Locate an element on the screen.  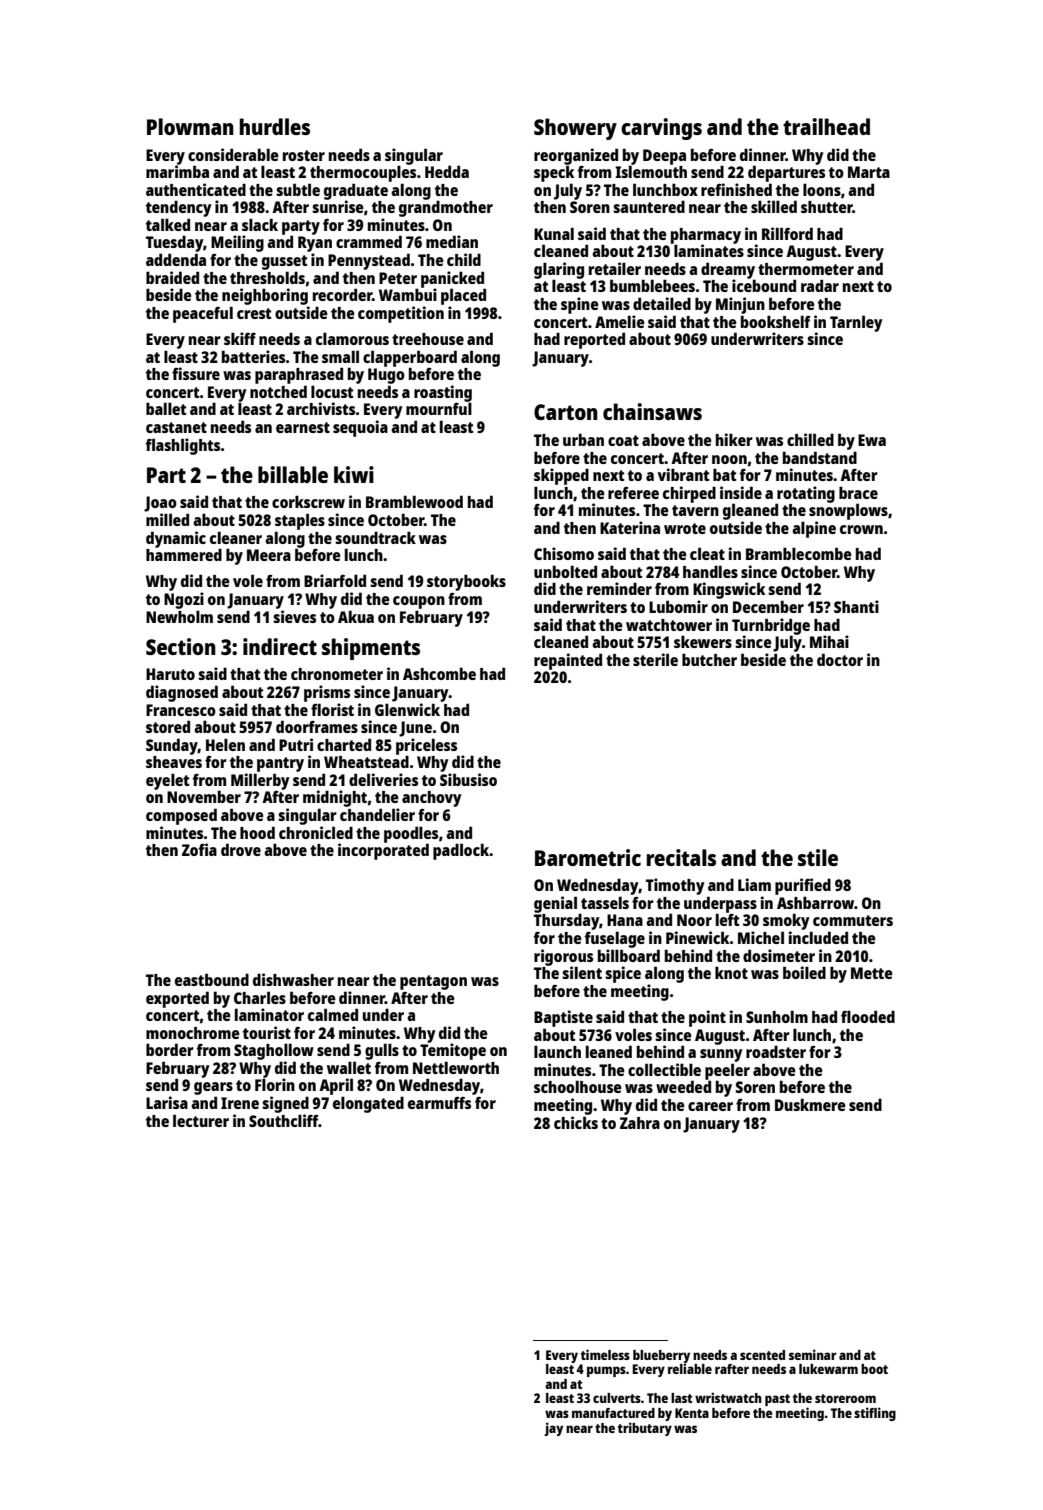
trailhead is located at coordinates (826, 126).
